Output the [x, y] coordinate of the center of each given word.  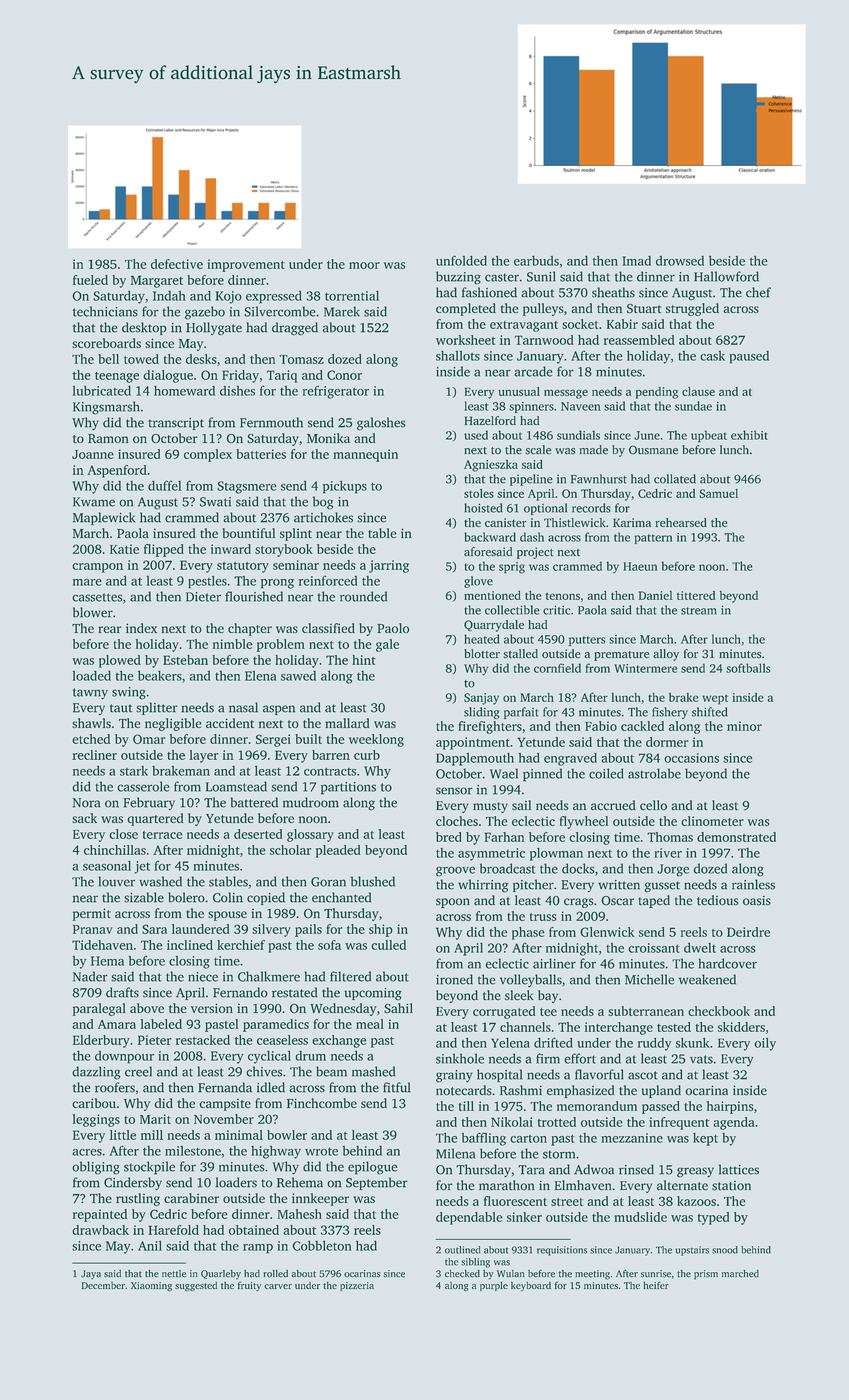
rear [110, 629]
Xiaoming [151, 1287]
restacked [203, 1040]
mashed [373, 1071]
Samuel [718, 493]
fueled [90, 280]
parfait [521, 713]
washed [160, 881]
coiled [606, 773]
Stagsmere [247, 487]
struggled [692, 309]
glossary [310, 835]
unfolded [461, 260]
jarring [389, 566]
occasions [691, 758]
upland [661, 1091]
